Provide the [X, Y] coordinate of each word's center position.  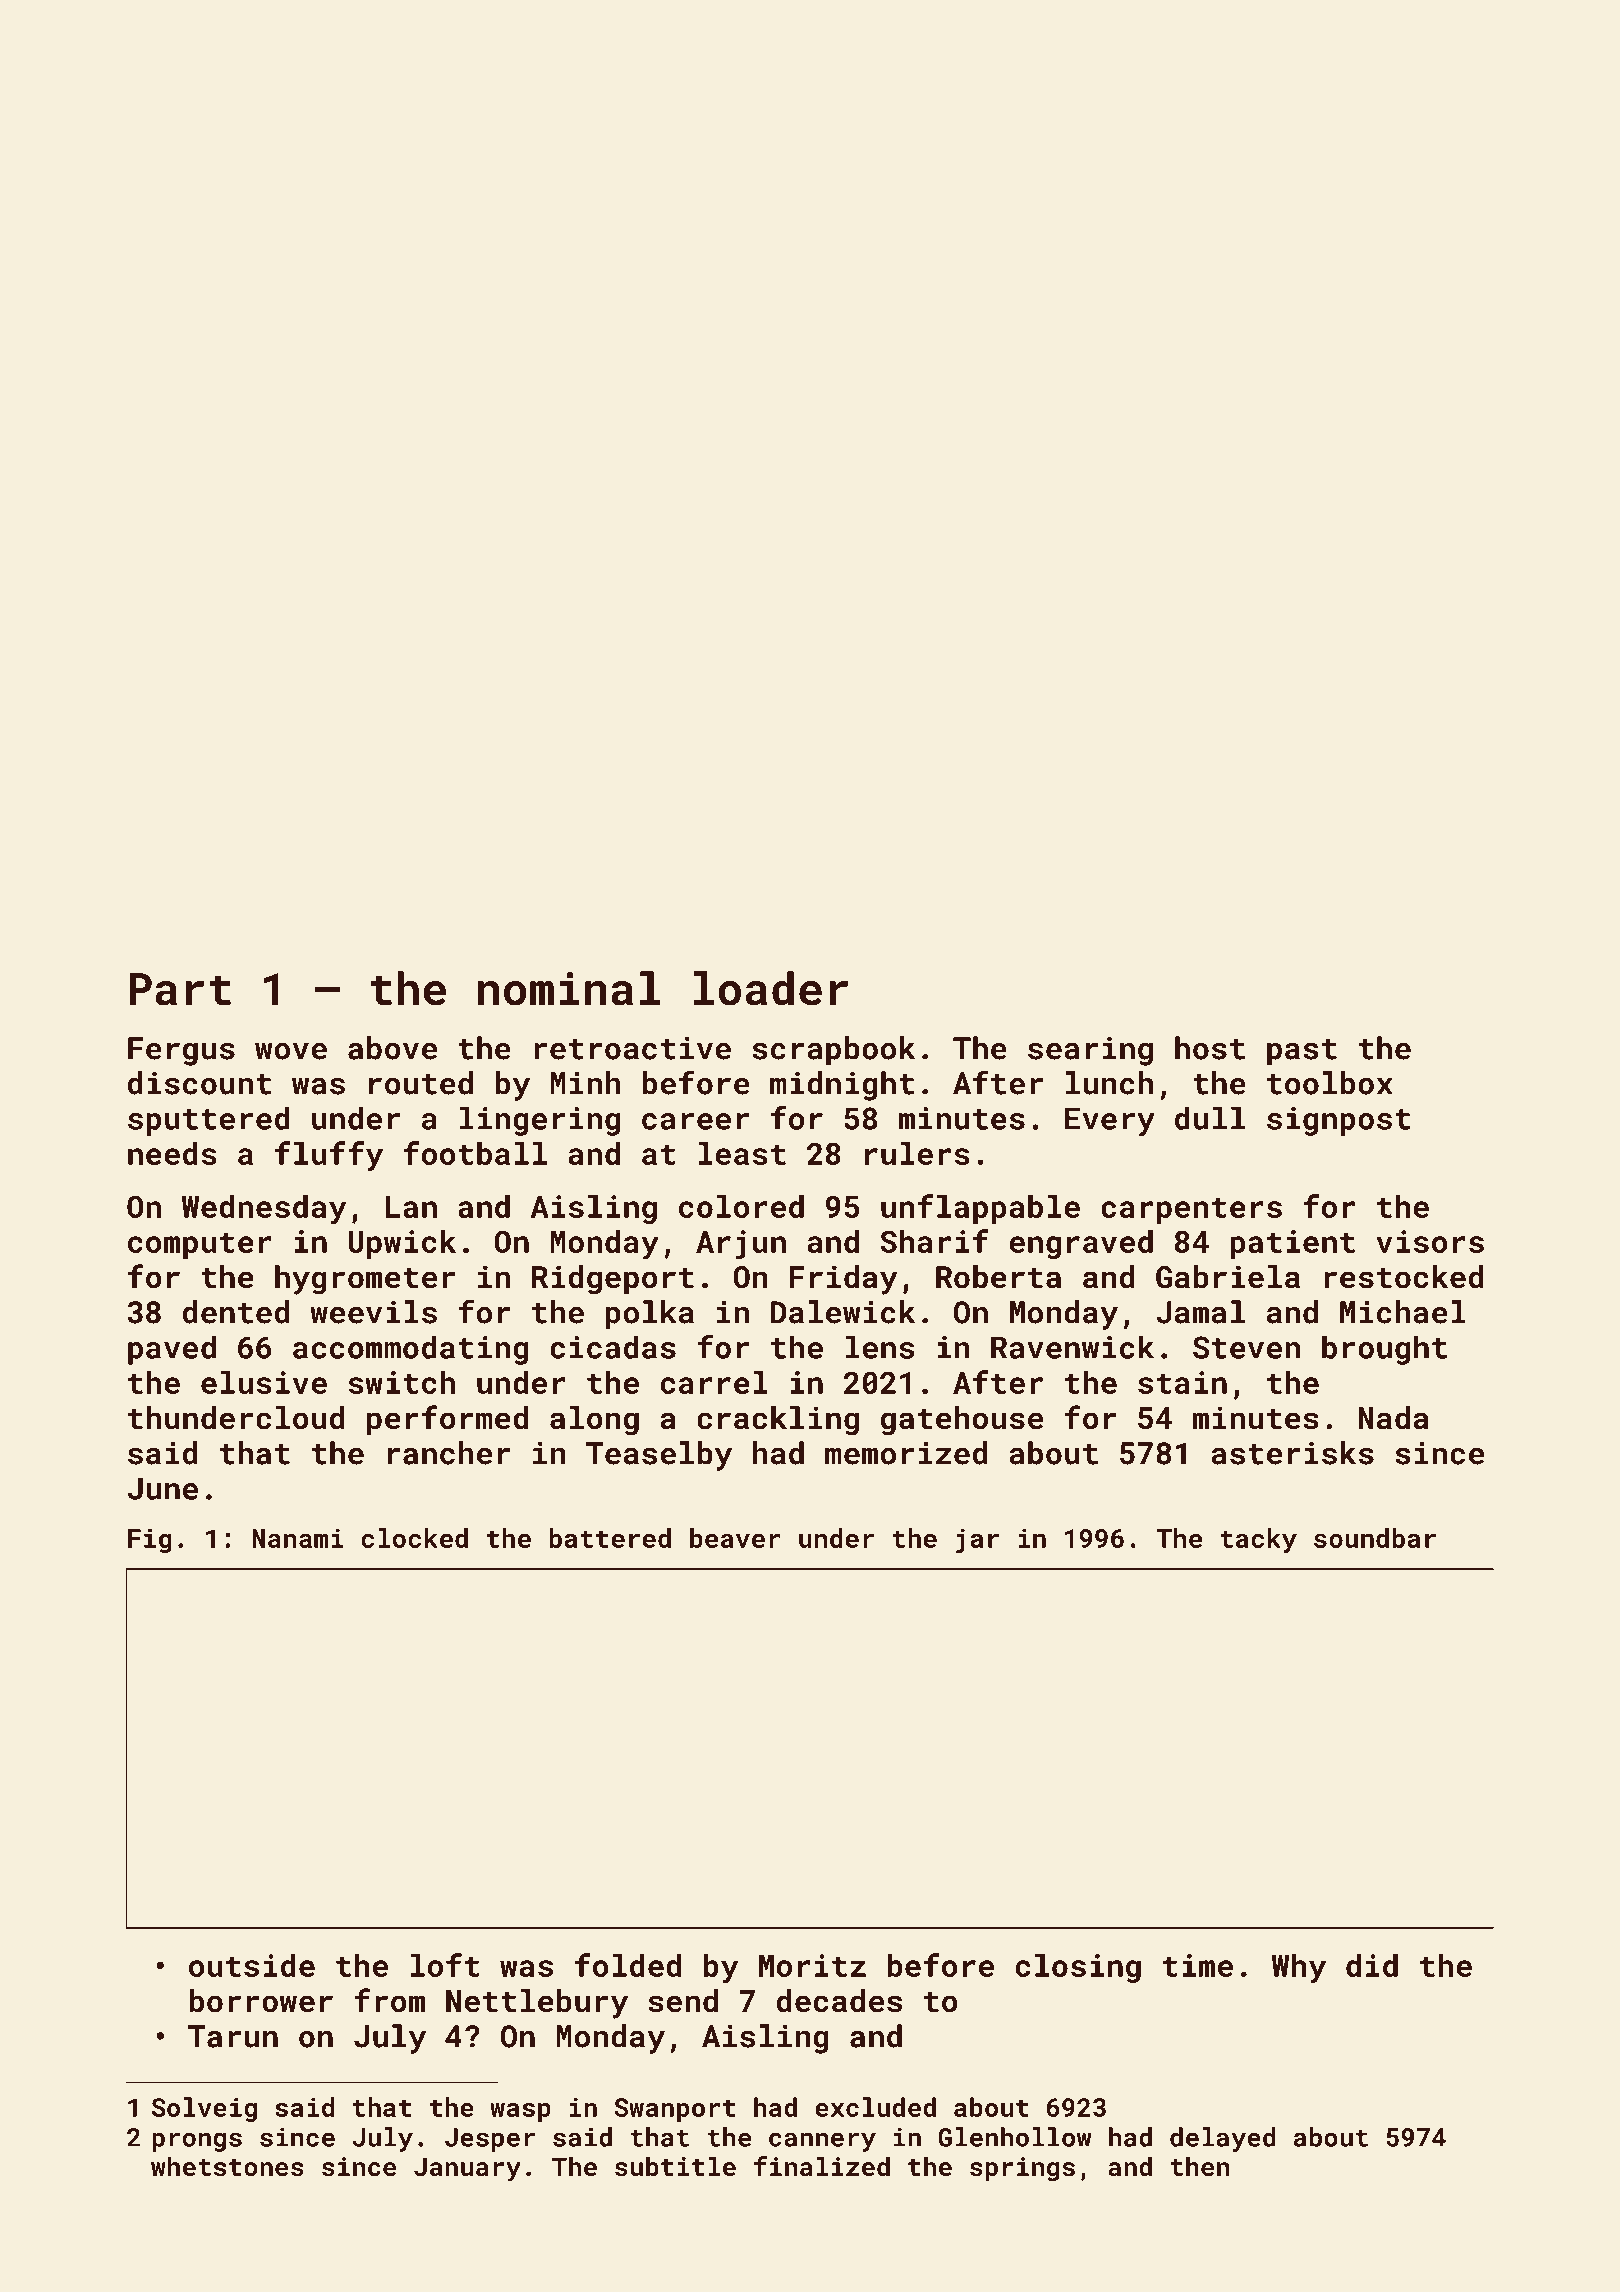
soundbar [1375, 1538]
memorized [906, 1453]
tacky [1258, 1541]
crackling [778, 1421]
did [1372, 1965]
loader [771, 988]
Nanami [297, 1538]
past [1302, 1052]
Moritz [812, 1965]
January [467, 2169]
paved [172, 1350]
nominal [569, 988]
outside [252, 1965]
